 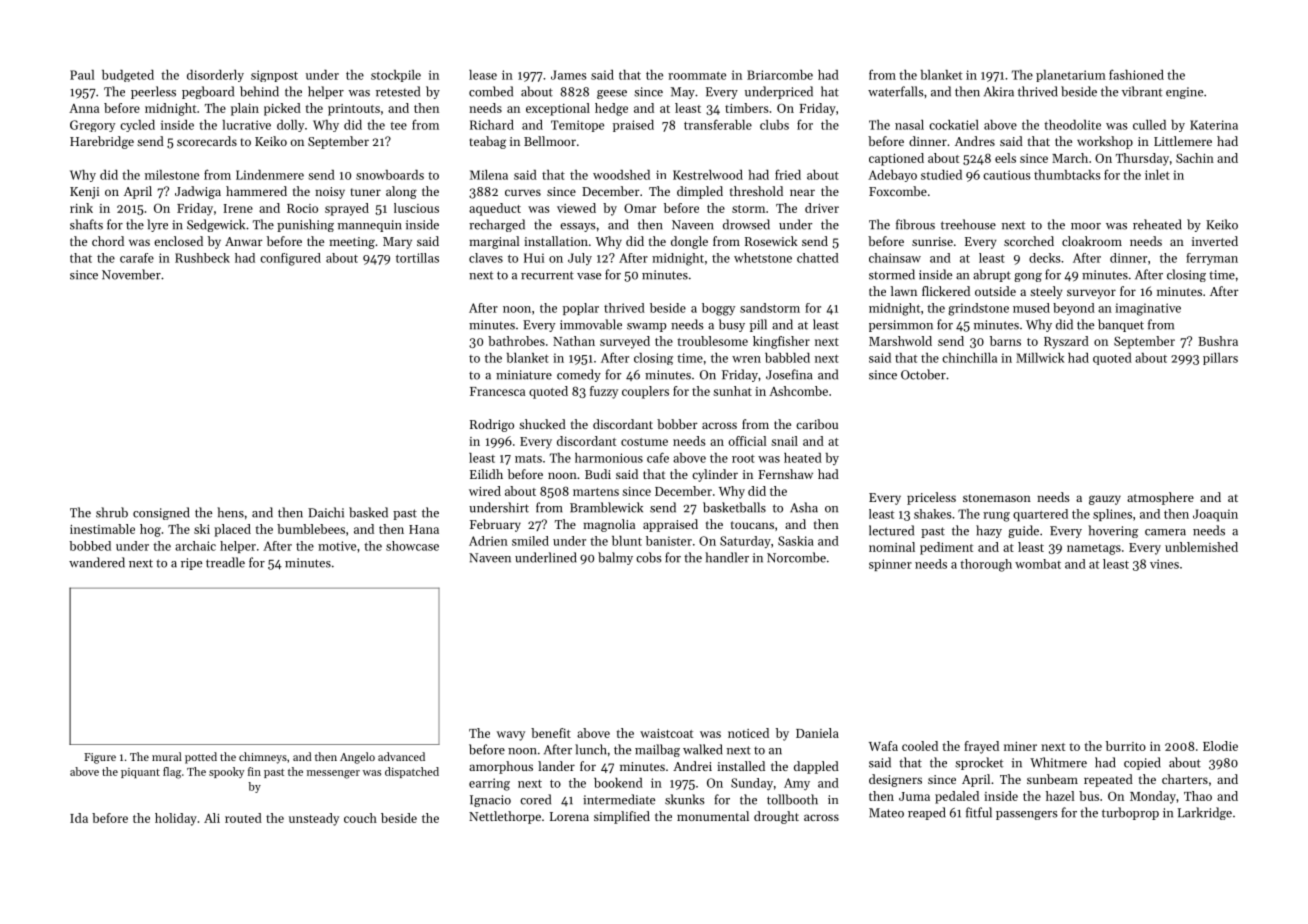 What do you see at coordinates (1072, 125) in the document?
I see `theodolite` at bounding box center [1072, 125].
